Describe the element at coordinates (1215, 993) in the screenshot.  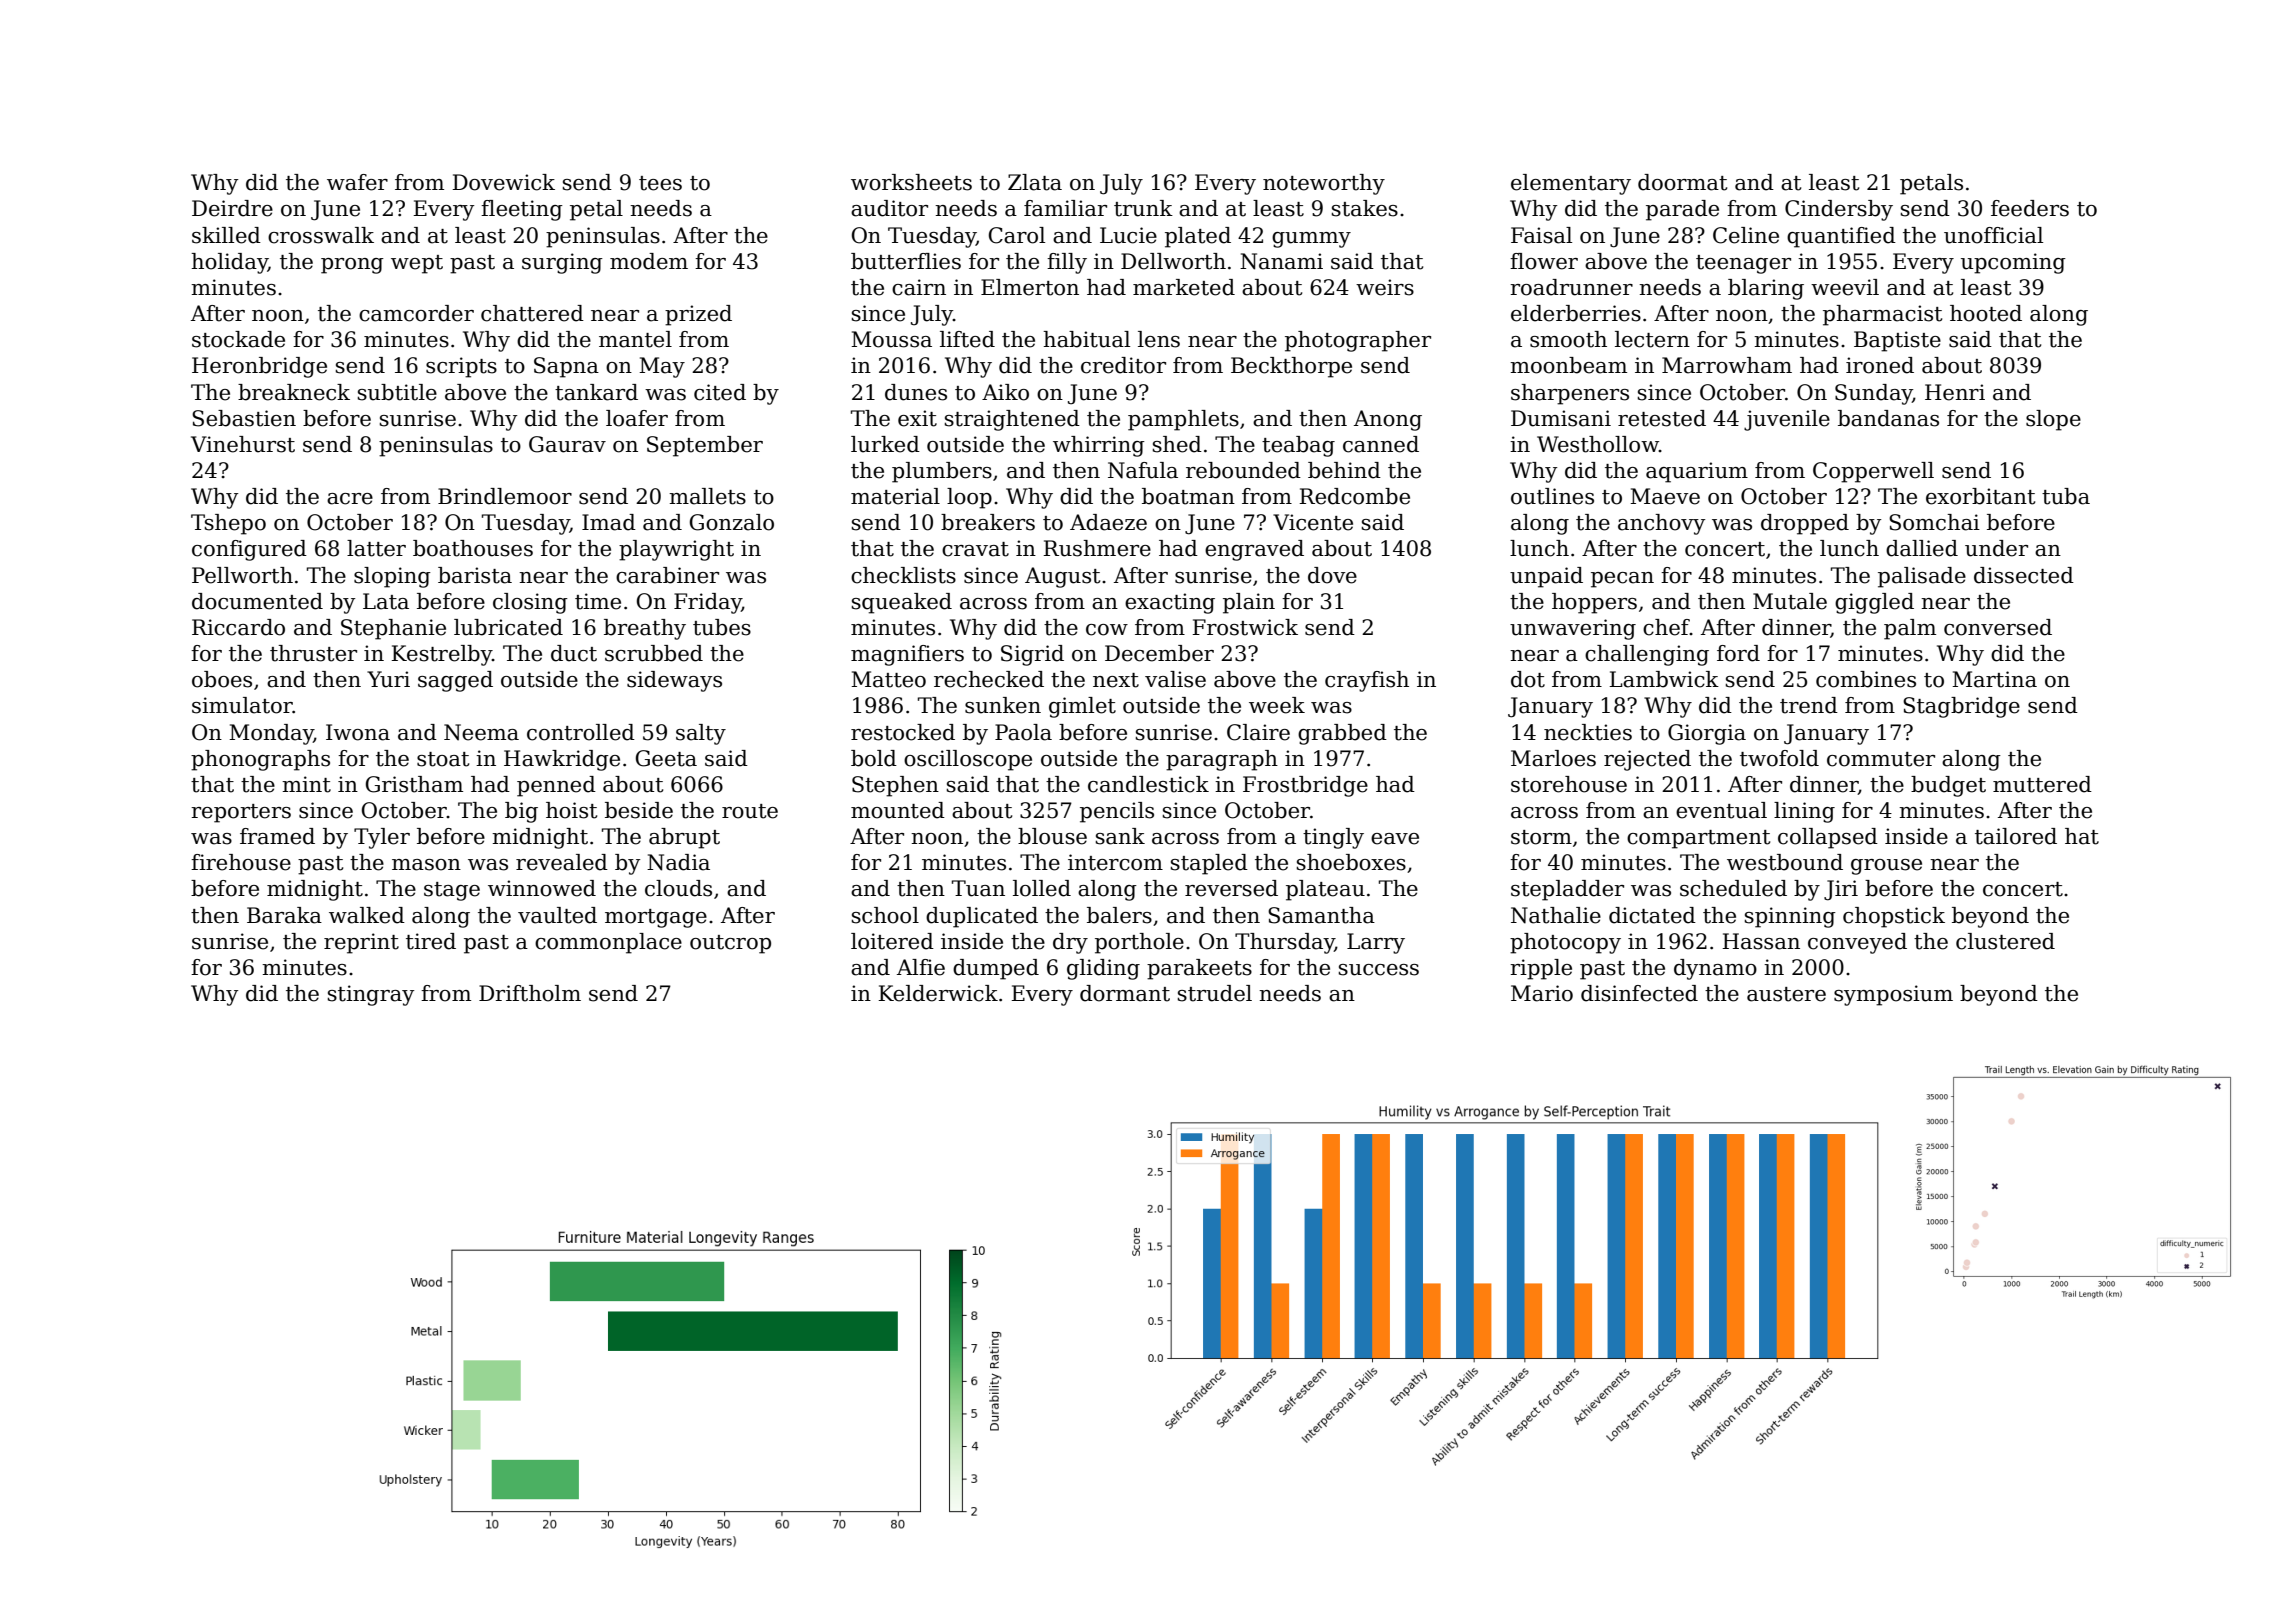
I see `strudel` at that location.
